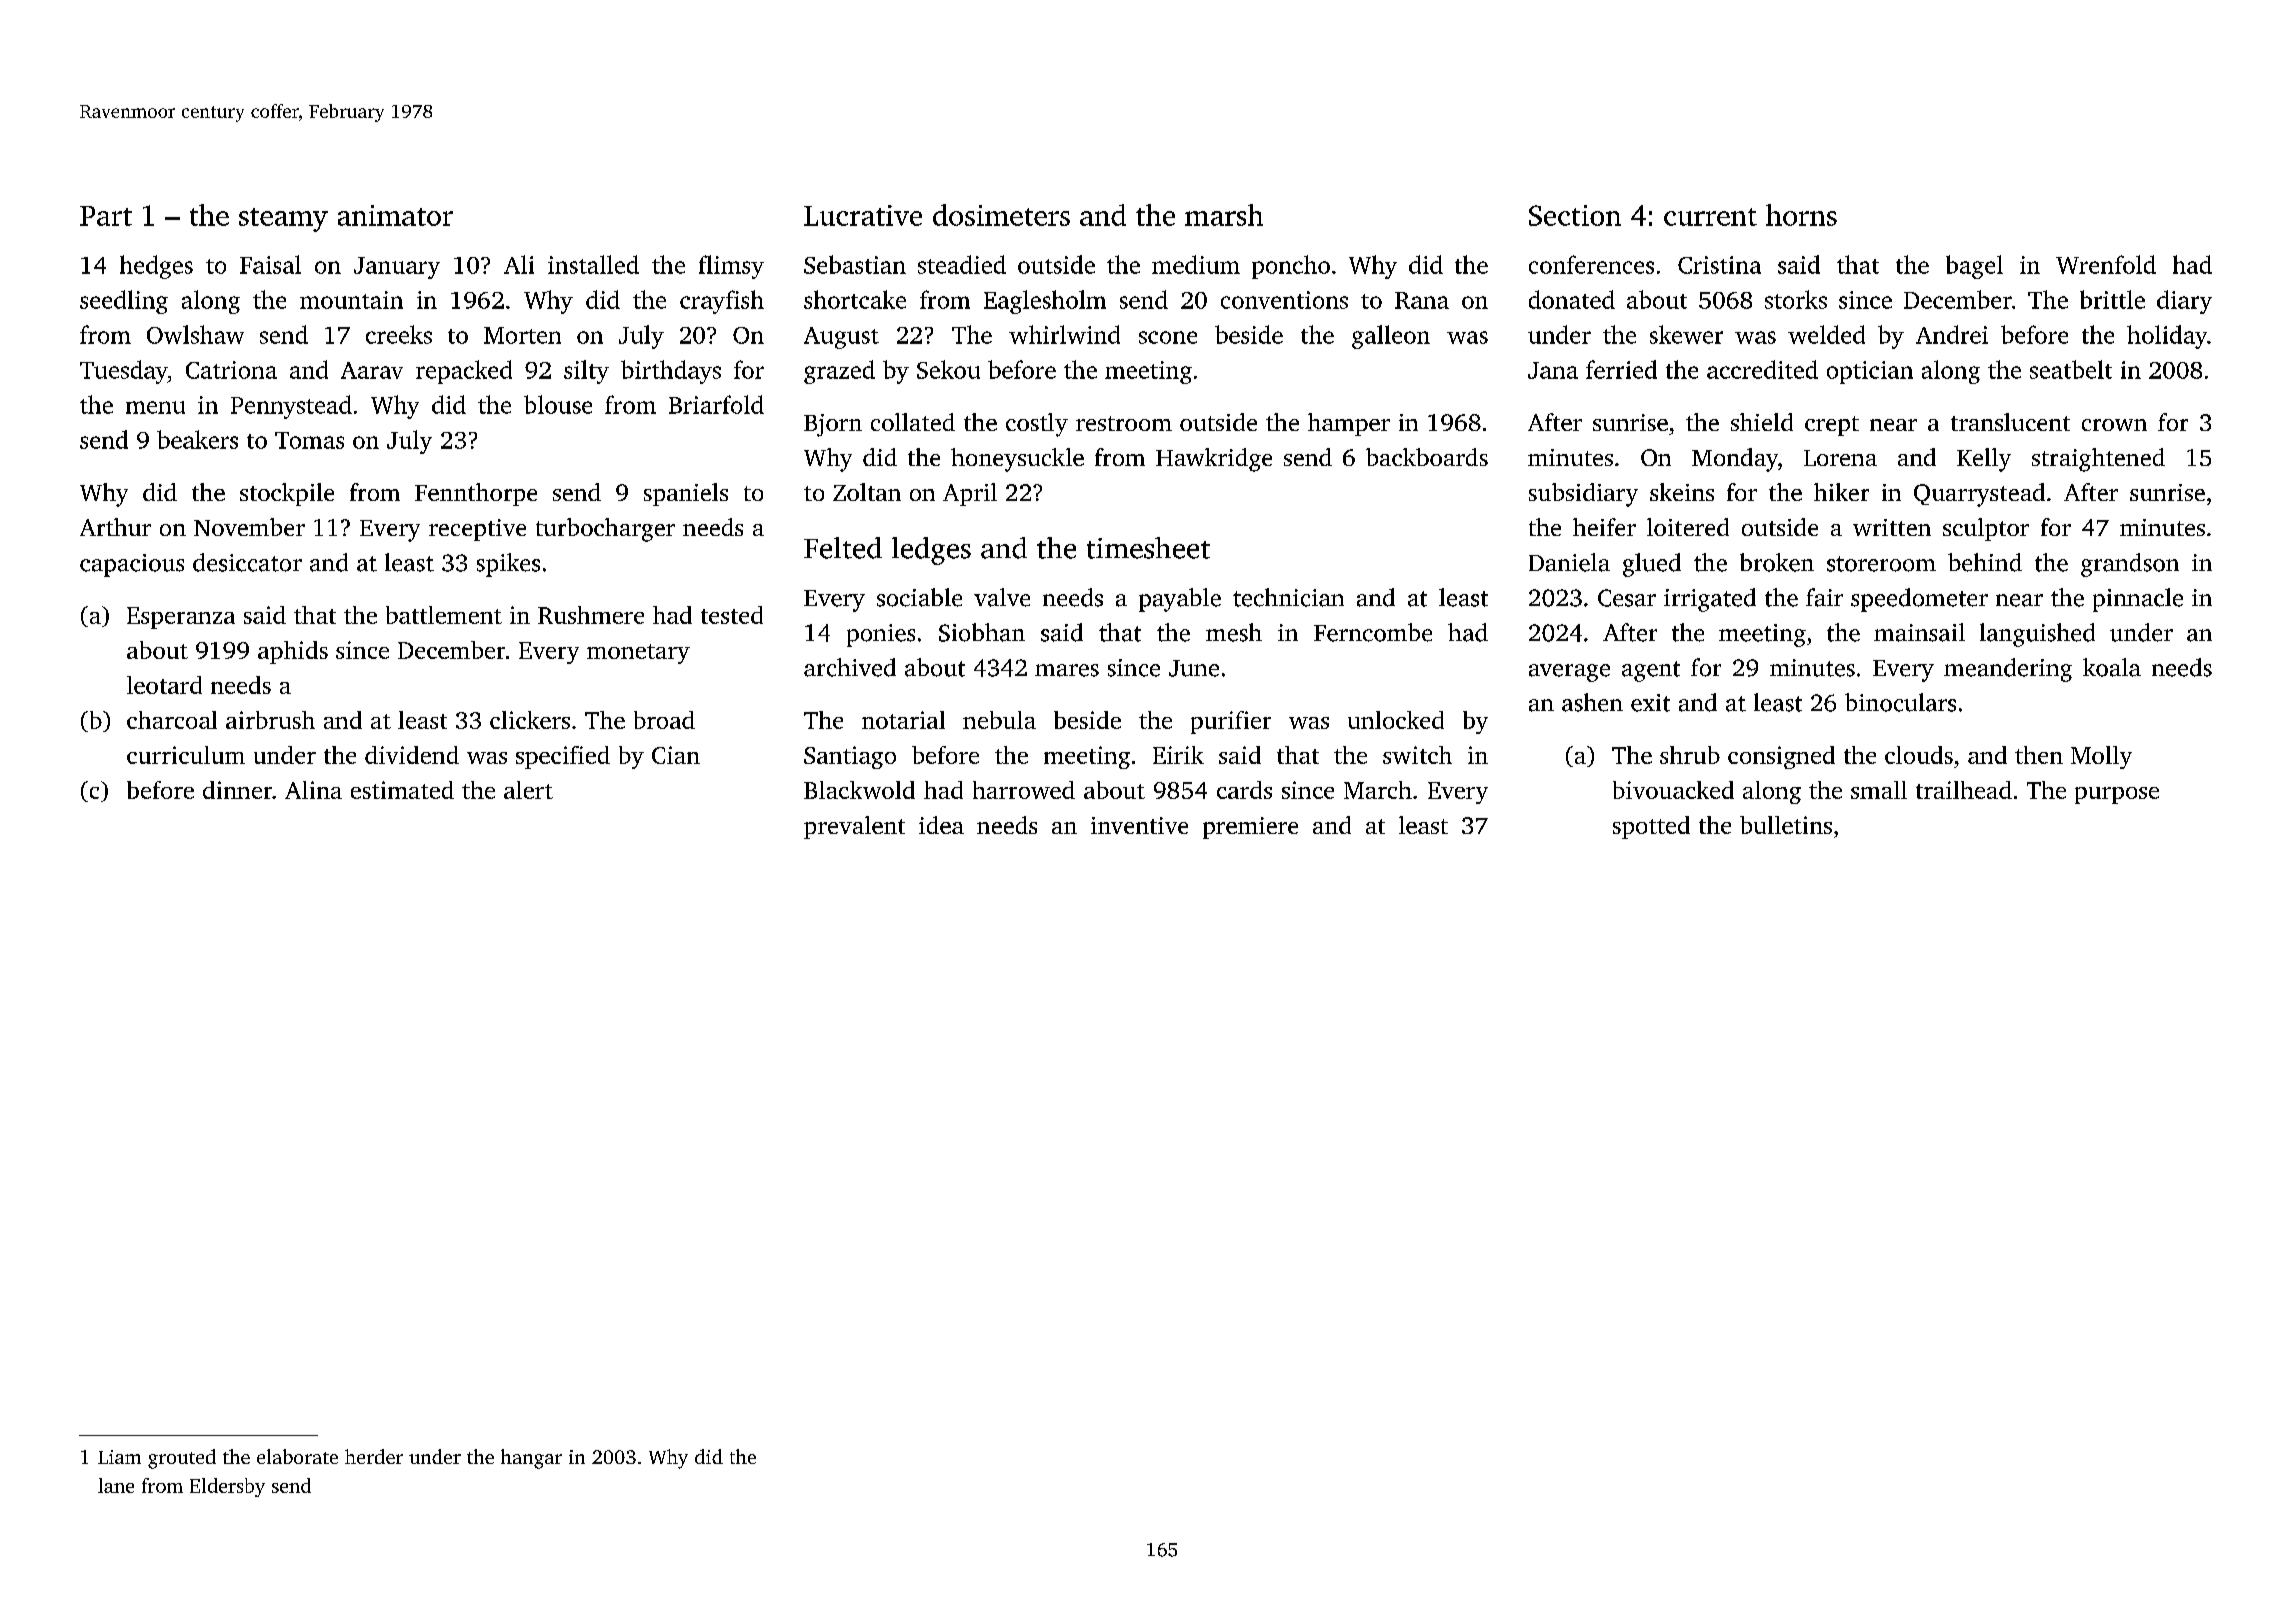 The height and width of the document is (1620, 2292). Describe the element at coordinates (374, 1456) in the document. I see `herder` at that location.
